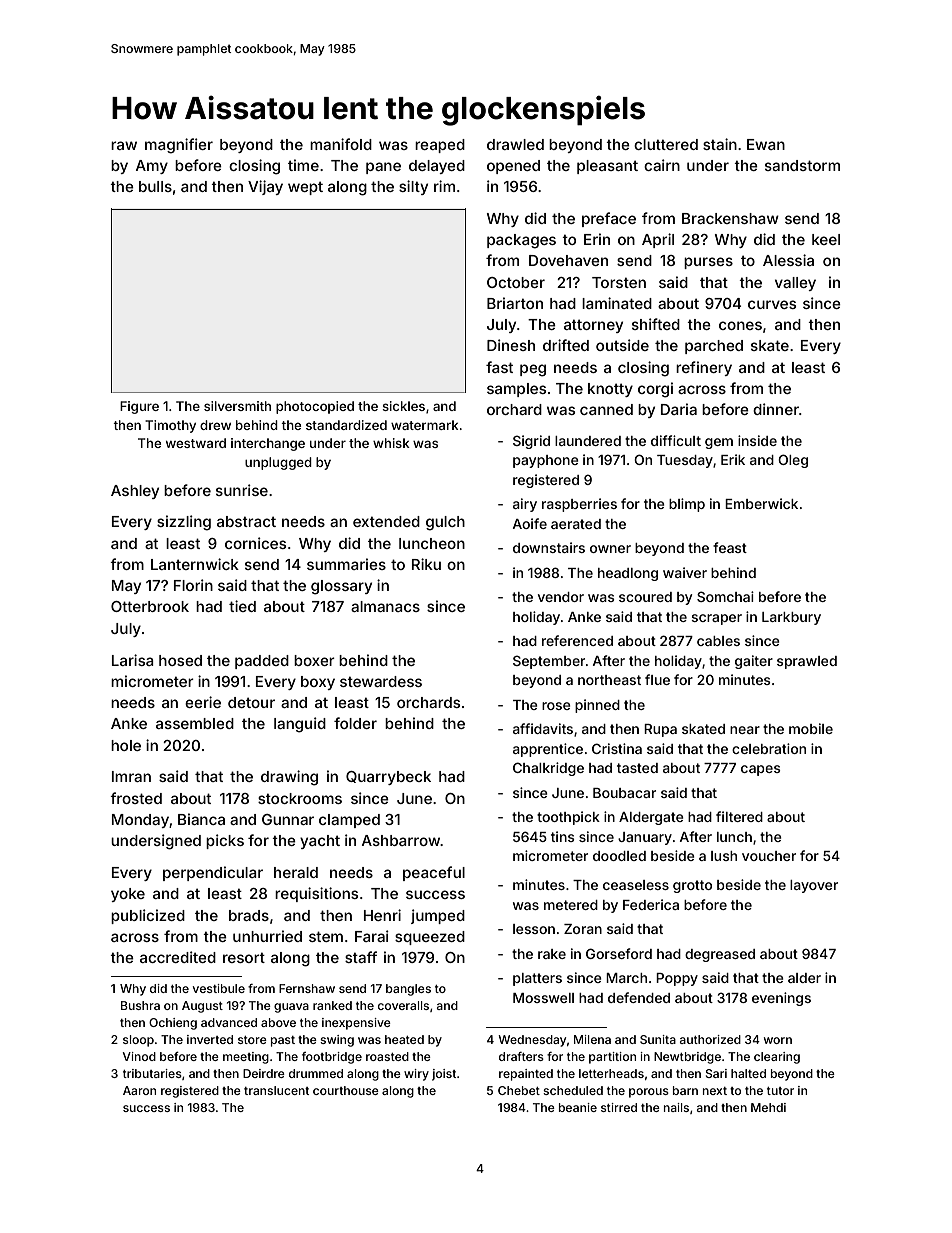 The height and width of the screenshot is (1233, 952). Describe the element at coordinates (745, 730) in the screenshot. I see `near` at that location.
